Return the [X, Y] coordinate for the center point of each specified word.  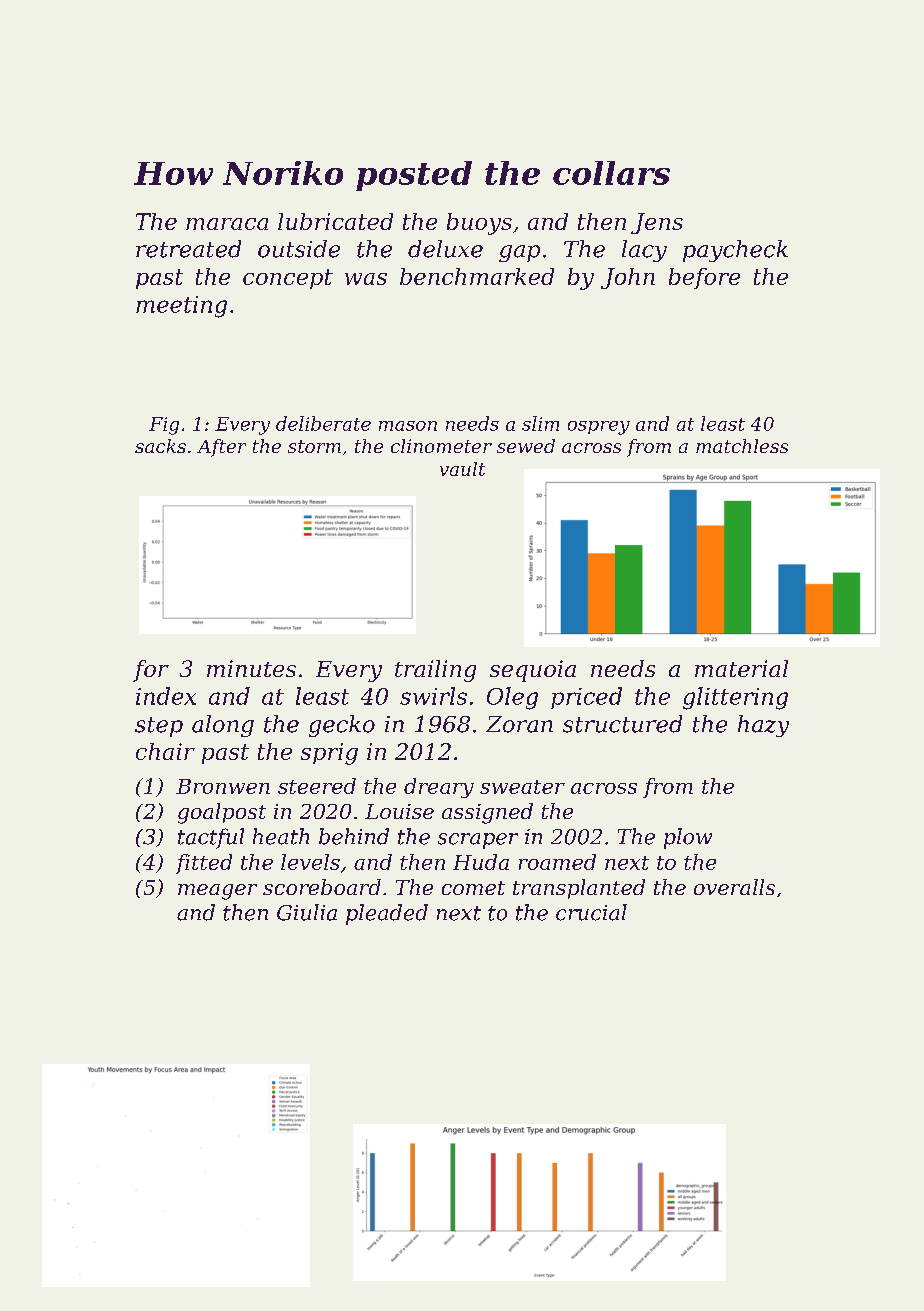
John [628, 278]
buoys [479, 224]
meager [217, 892]
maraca [227, 224]
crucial [591, 912]
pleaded [387, 914]
